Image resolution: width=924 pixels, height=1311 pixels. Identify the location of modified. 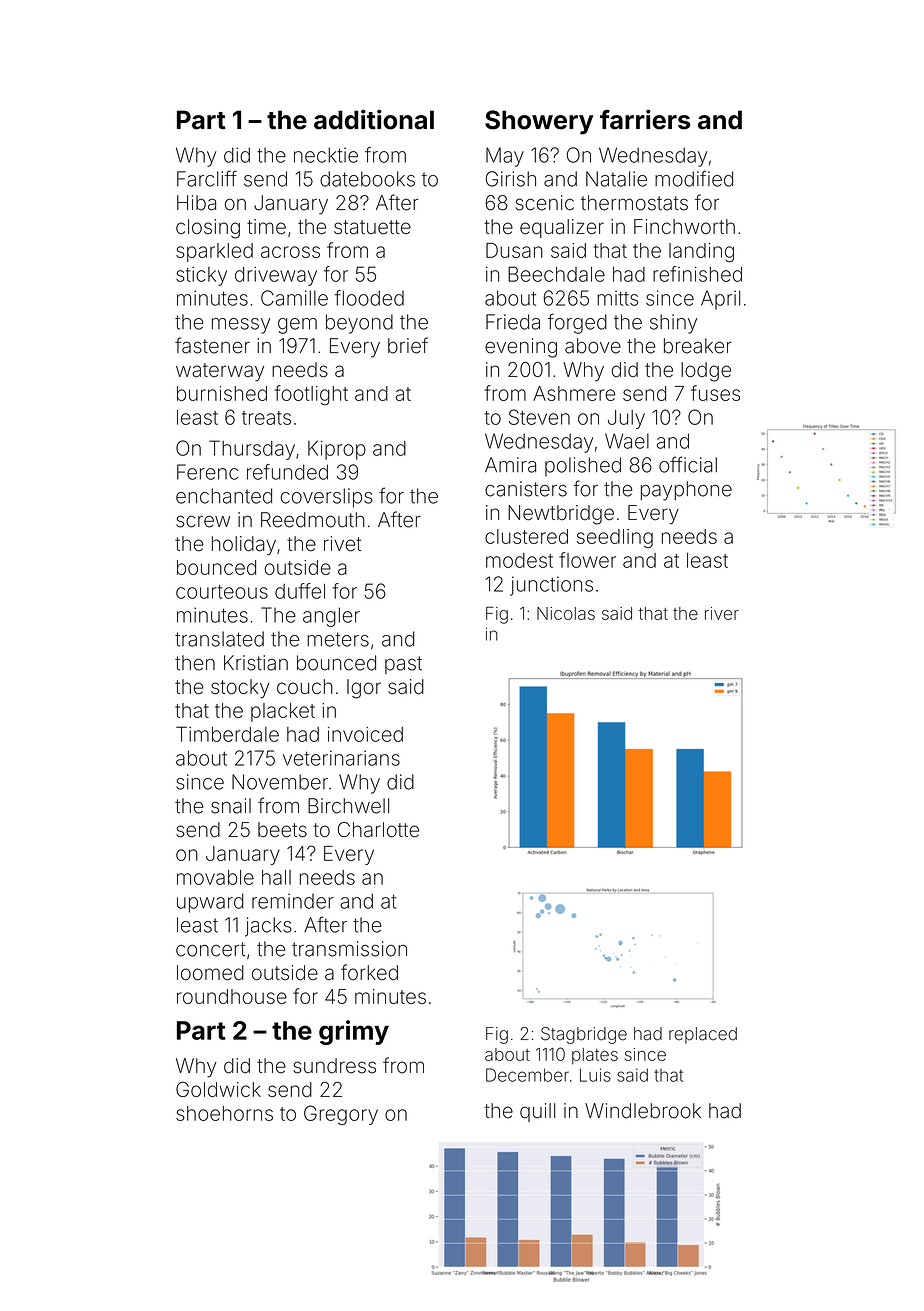
(694, 178).
